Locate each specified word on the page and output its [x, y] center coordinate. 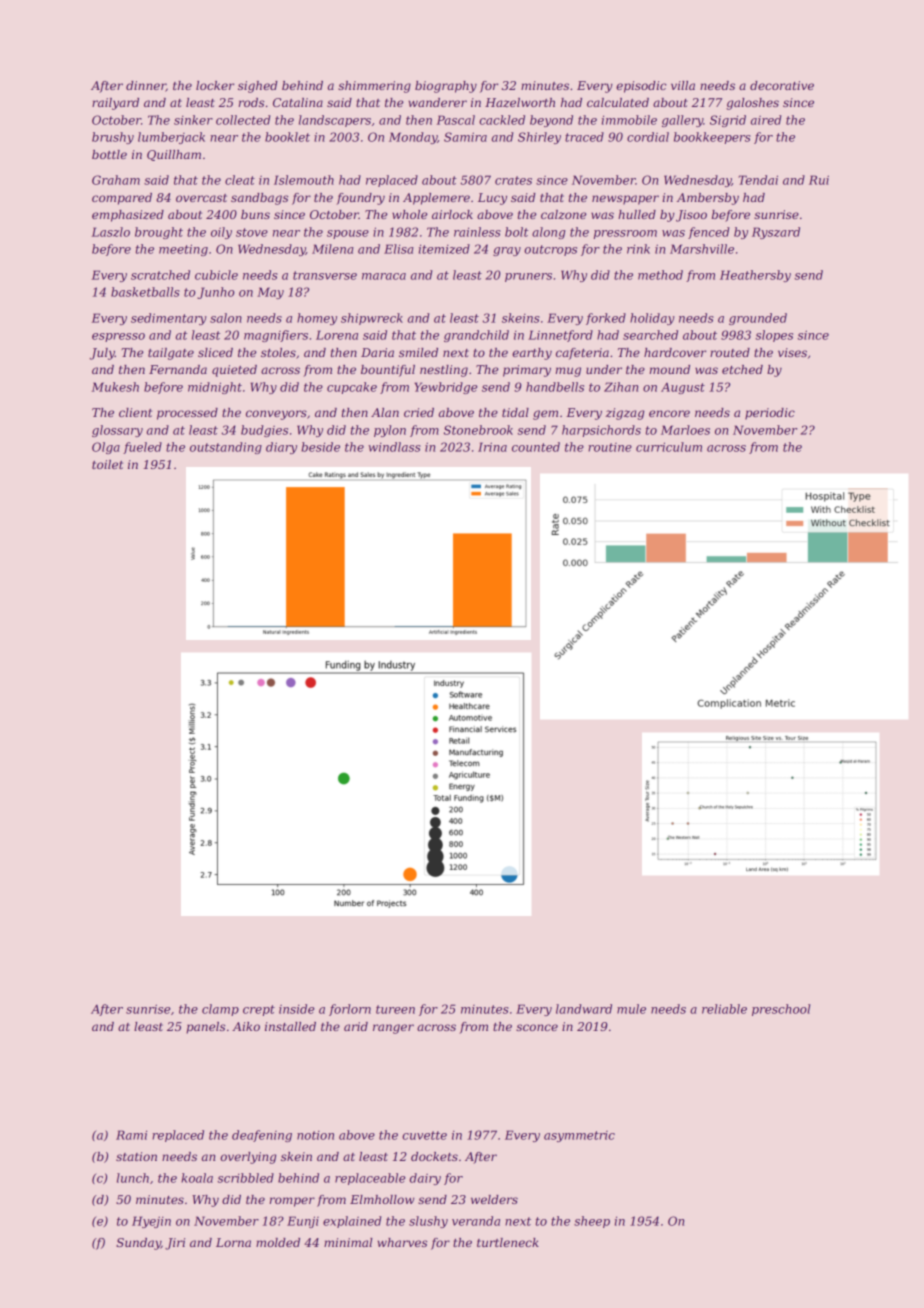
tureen [395, 1009]
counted [536, 447]
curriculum [669, 447]
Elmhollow [382, 1199]
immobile [629, 120]
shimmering [374, 87]
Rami [131, 1135]
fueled [142, 448]
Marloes [685, 430]
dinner [146, 86]
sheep [592, 1222]
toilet [107, 464]
